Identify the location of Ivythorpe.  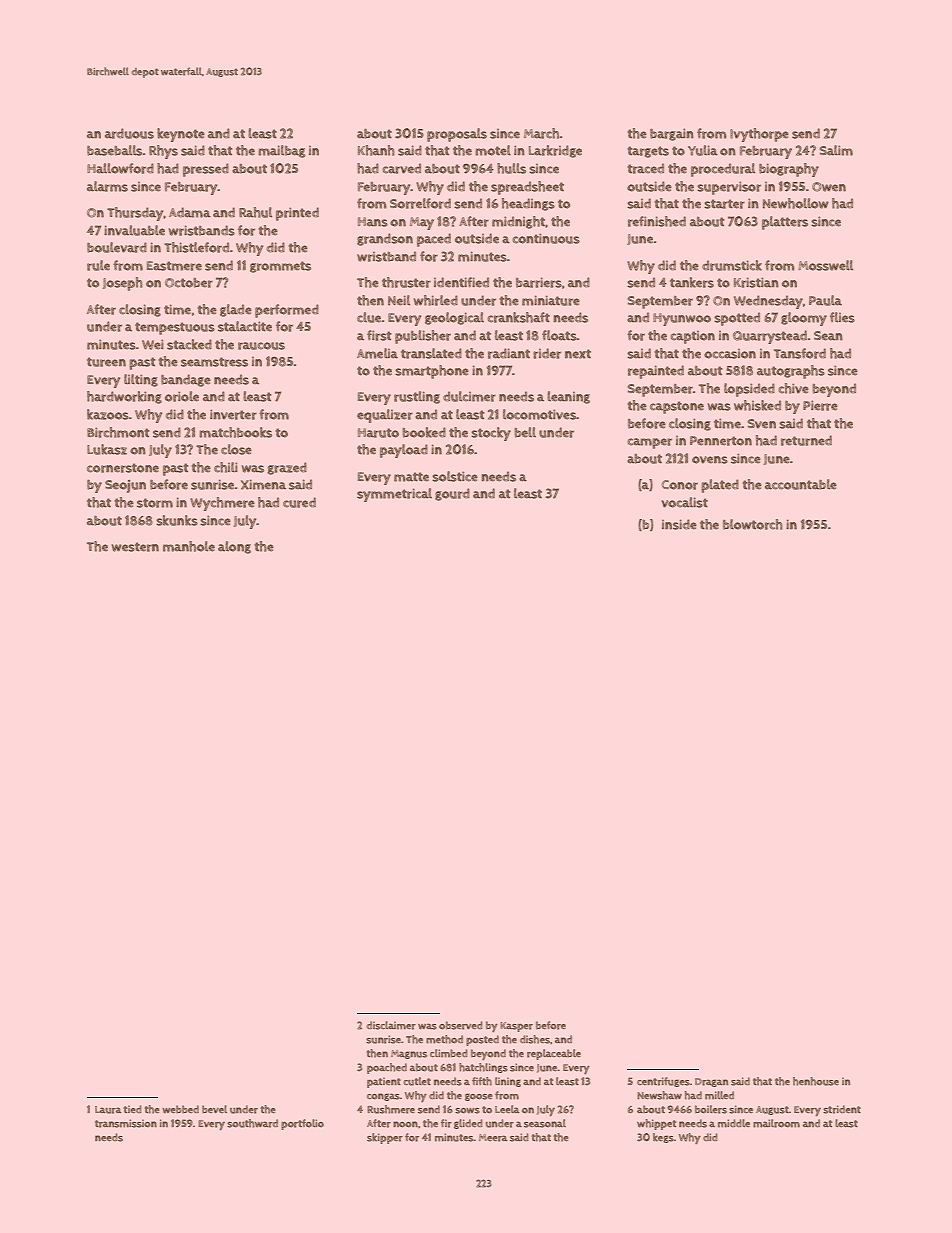
(759, 135).
